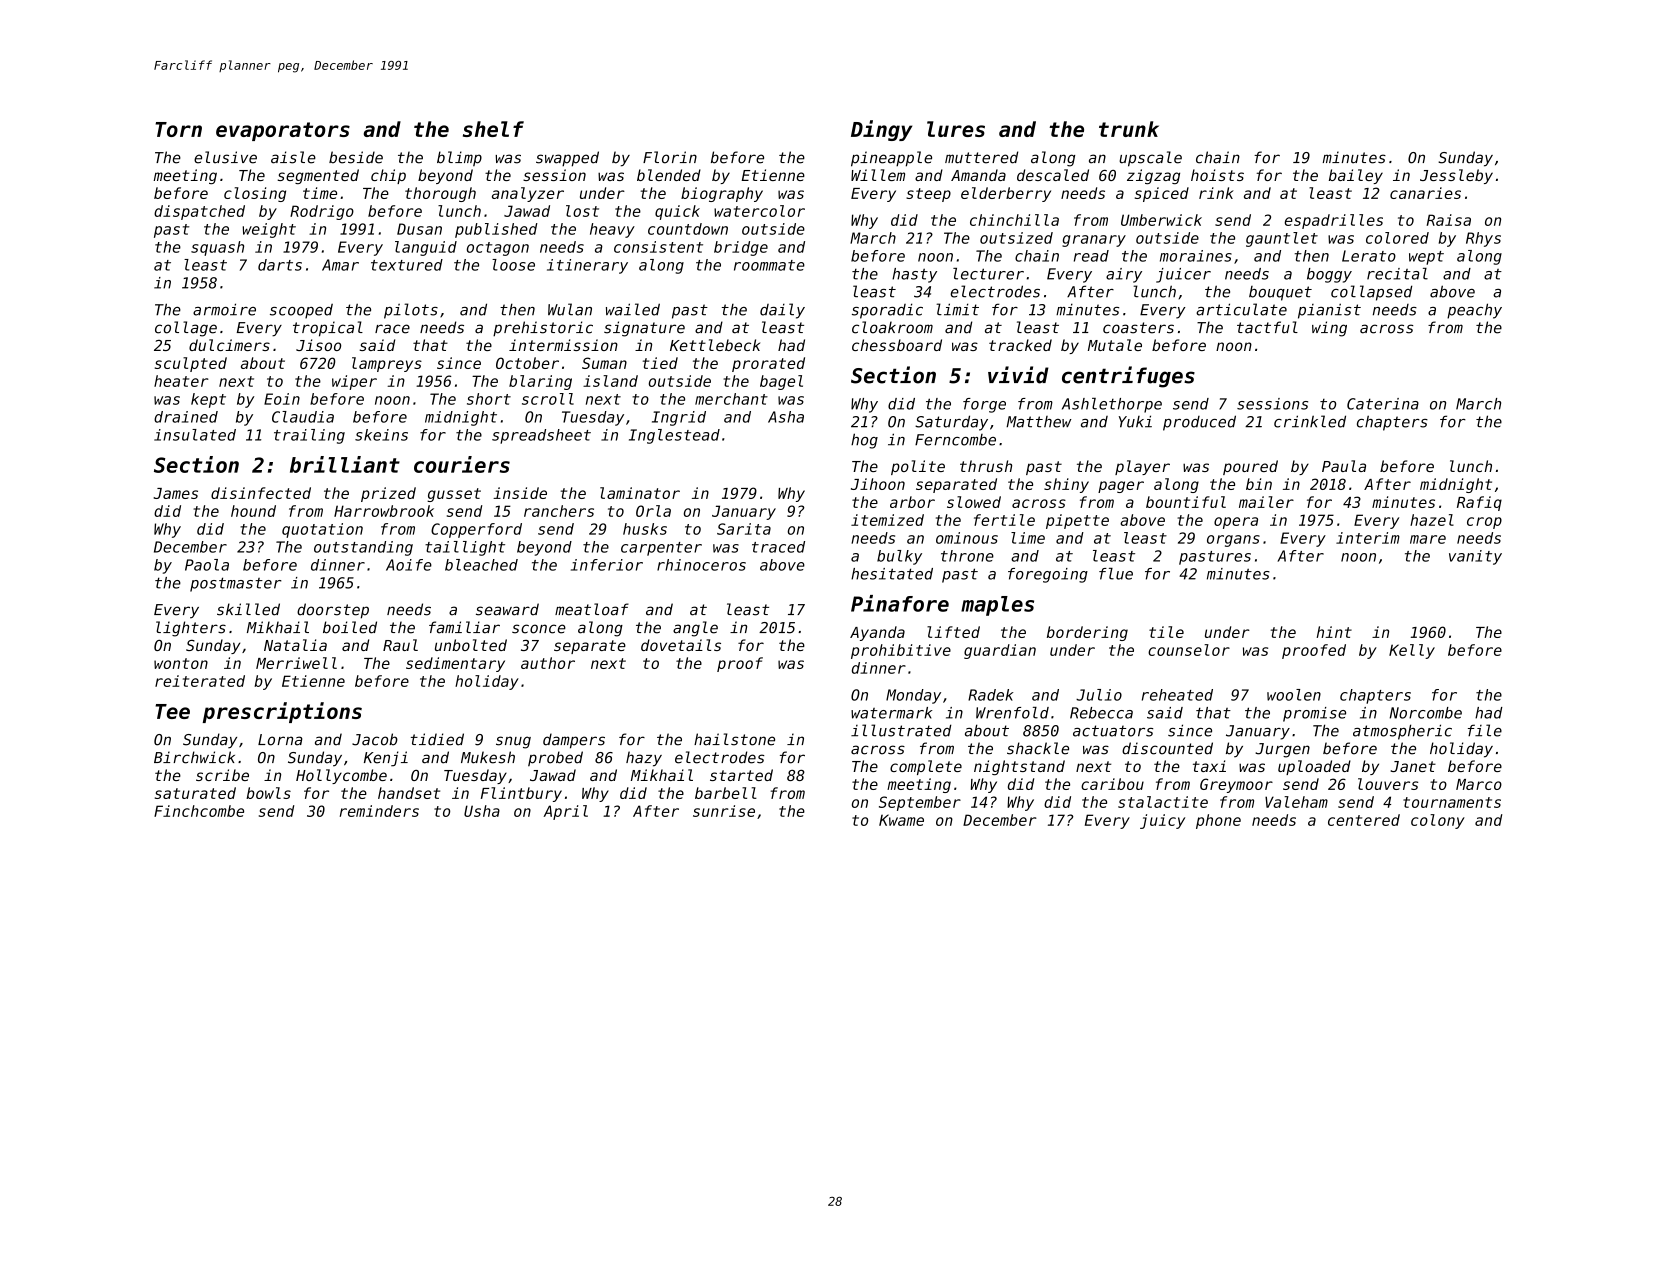 Image resolution: width=1656 pixels, height=1280 pixels. Describe the element at coordinates (759, 211) in the screenshot. I see `watercolor` at that location.
